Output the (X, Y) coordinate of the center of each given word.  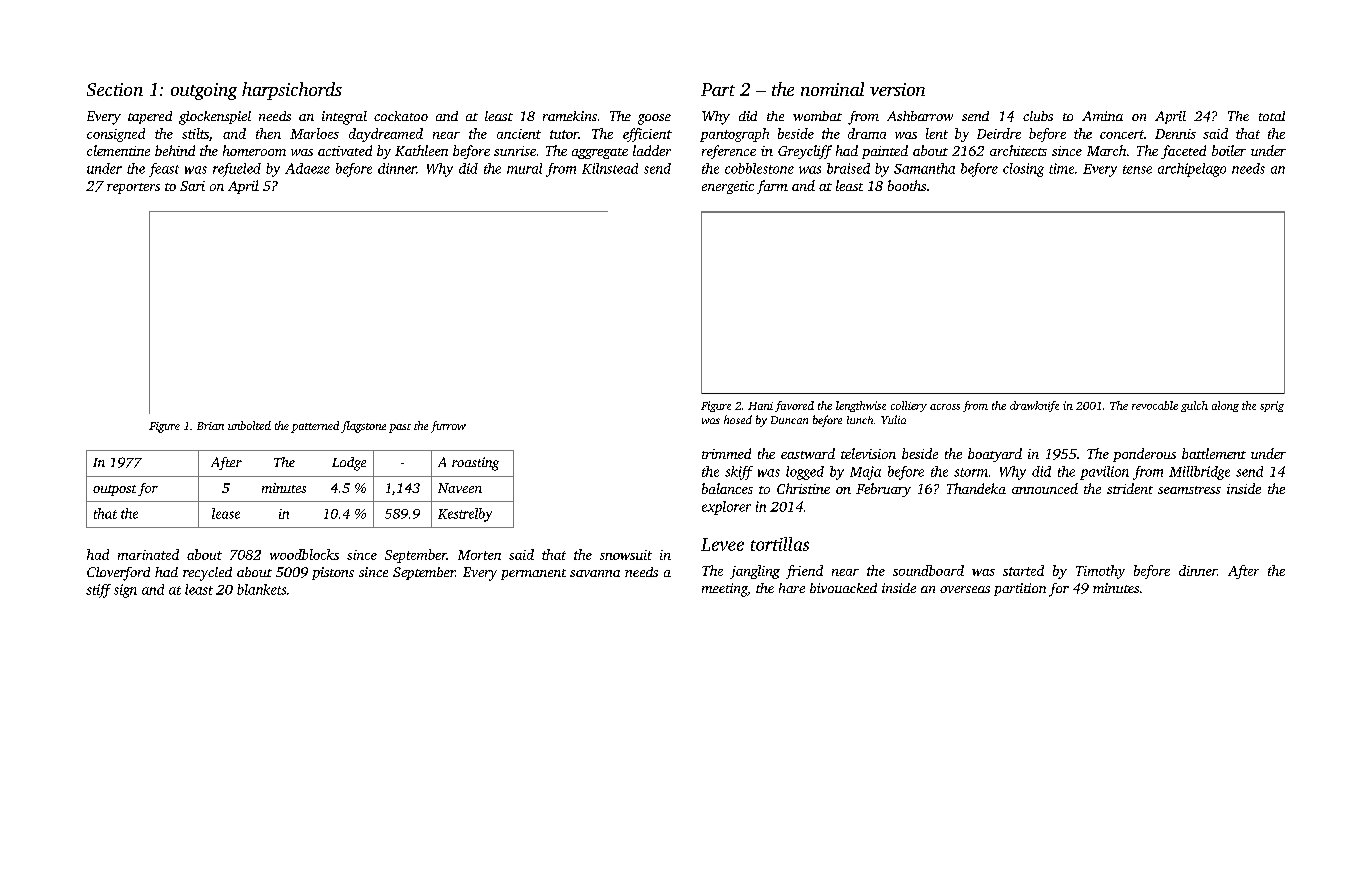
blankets (261, 589)
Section (115, 89)
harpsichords (292, 91)
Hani (760, 406)
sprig (1272, 406)
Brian (210, 426)
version (897, 89)
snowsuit (626, 555)
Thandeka (976, 488)
